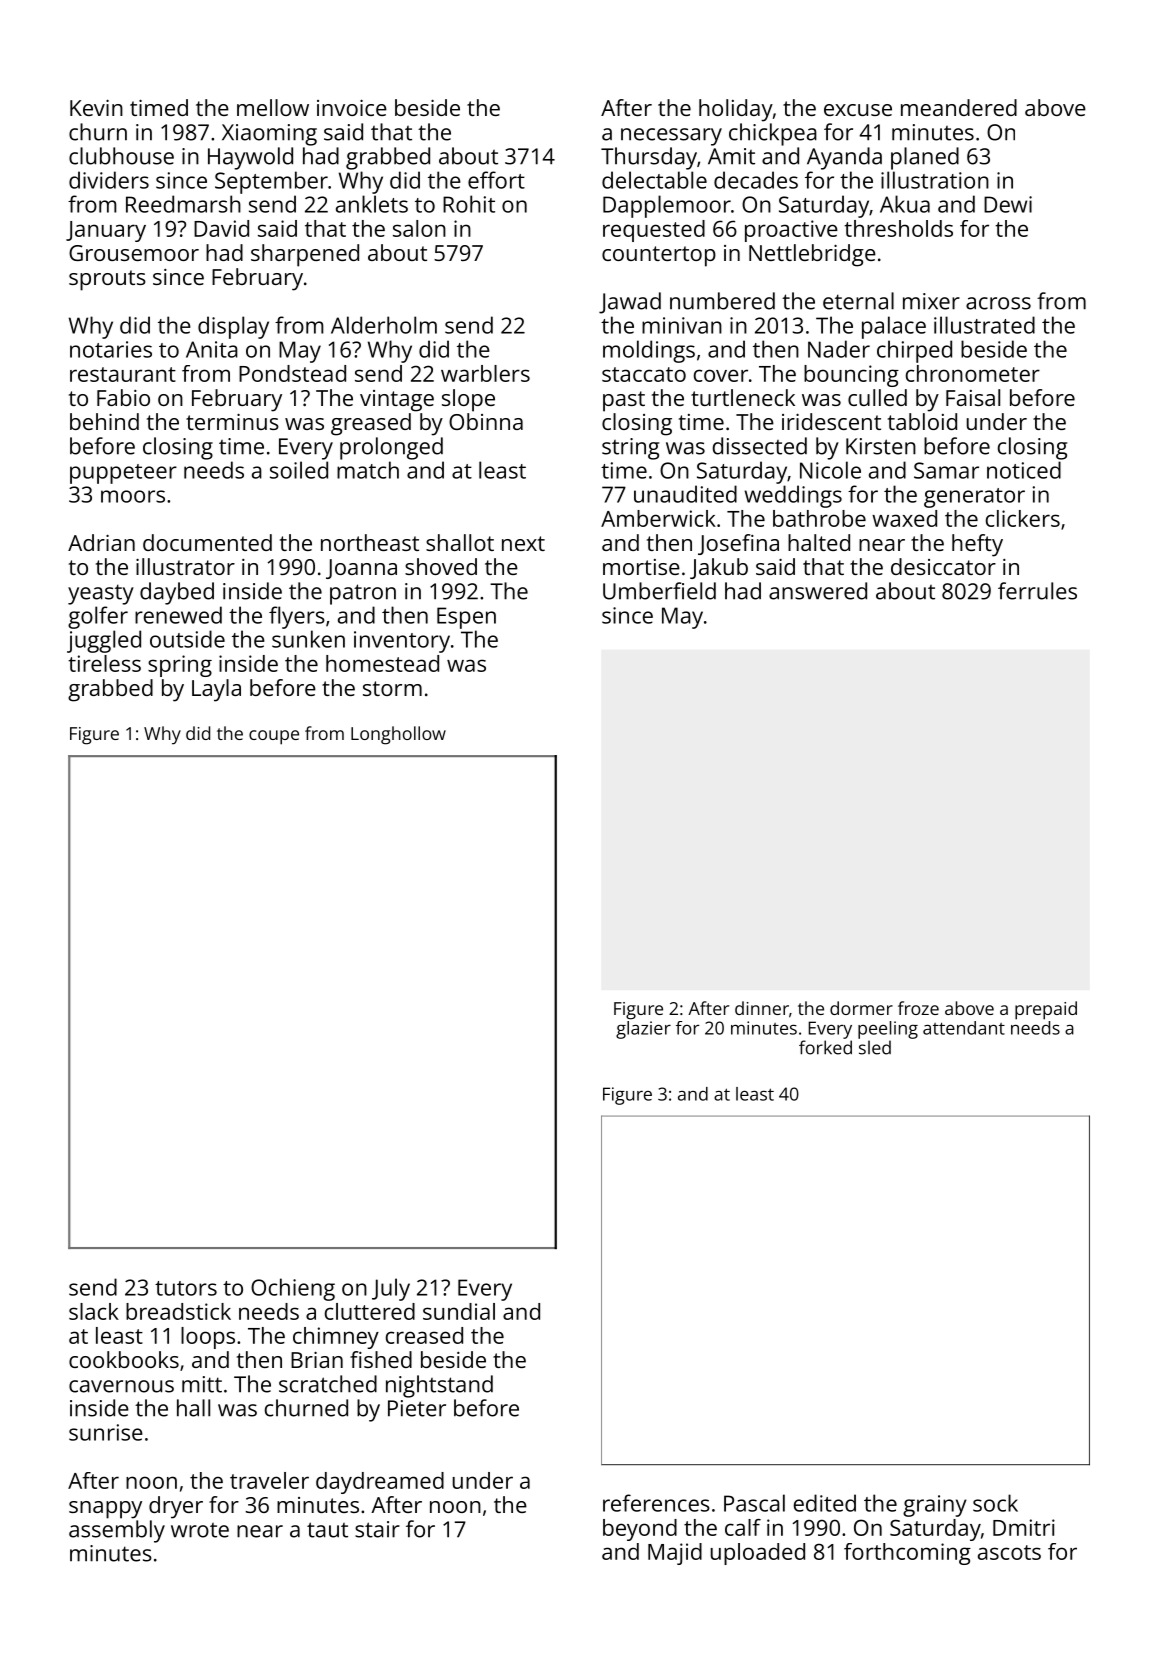 The image size is (1158, 1676). I want to click on Longhollow, so click(398, 735).
